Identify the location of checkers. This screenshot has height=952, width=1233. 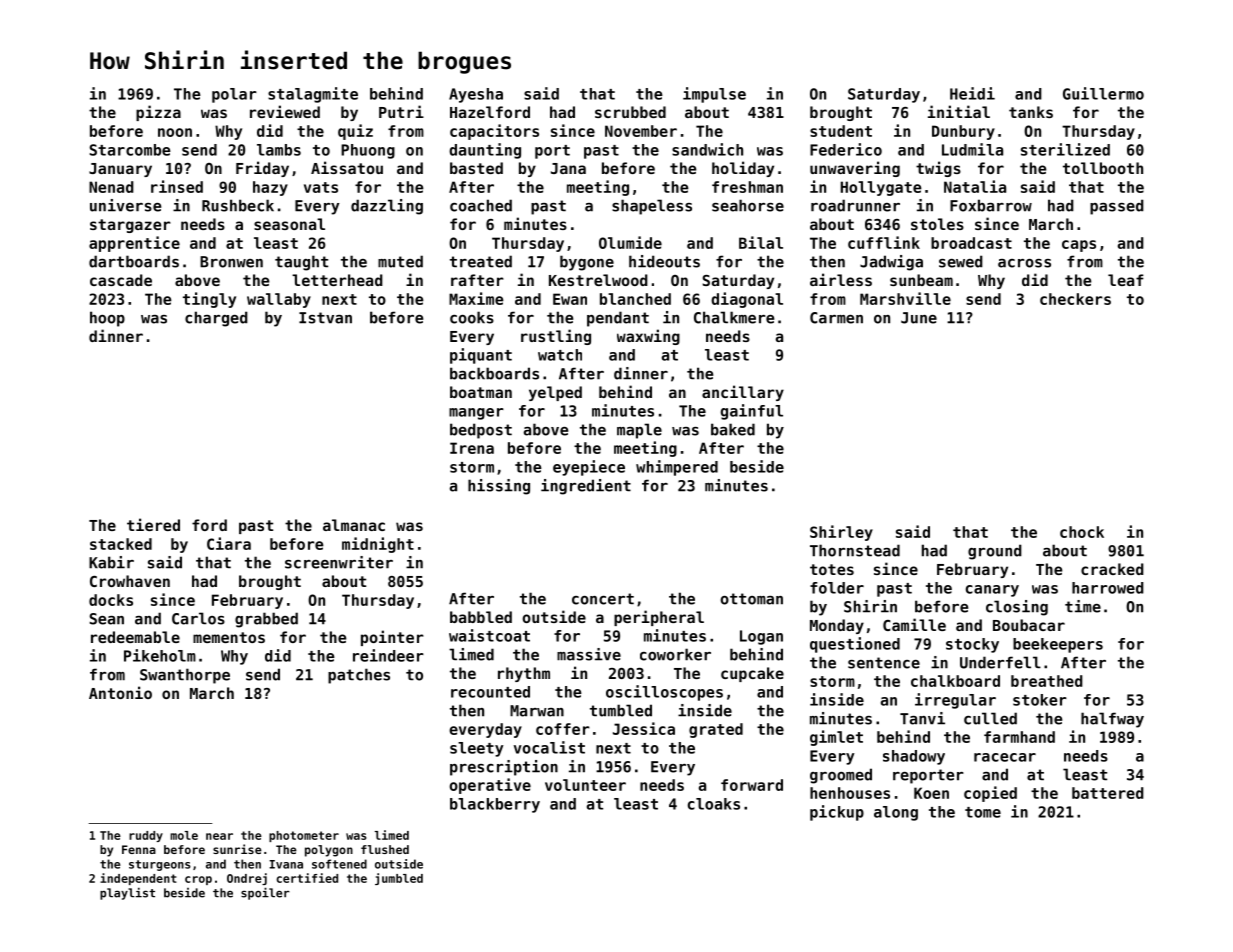
(1075, 299).
